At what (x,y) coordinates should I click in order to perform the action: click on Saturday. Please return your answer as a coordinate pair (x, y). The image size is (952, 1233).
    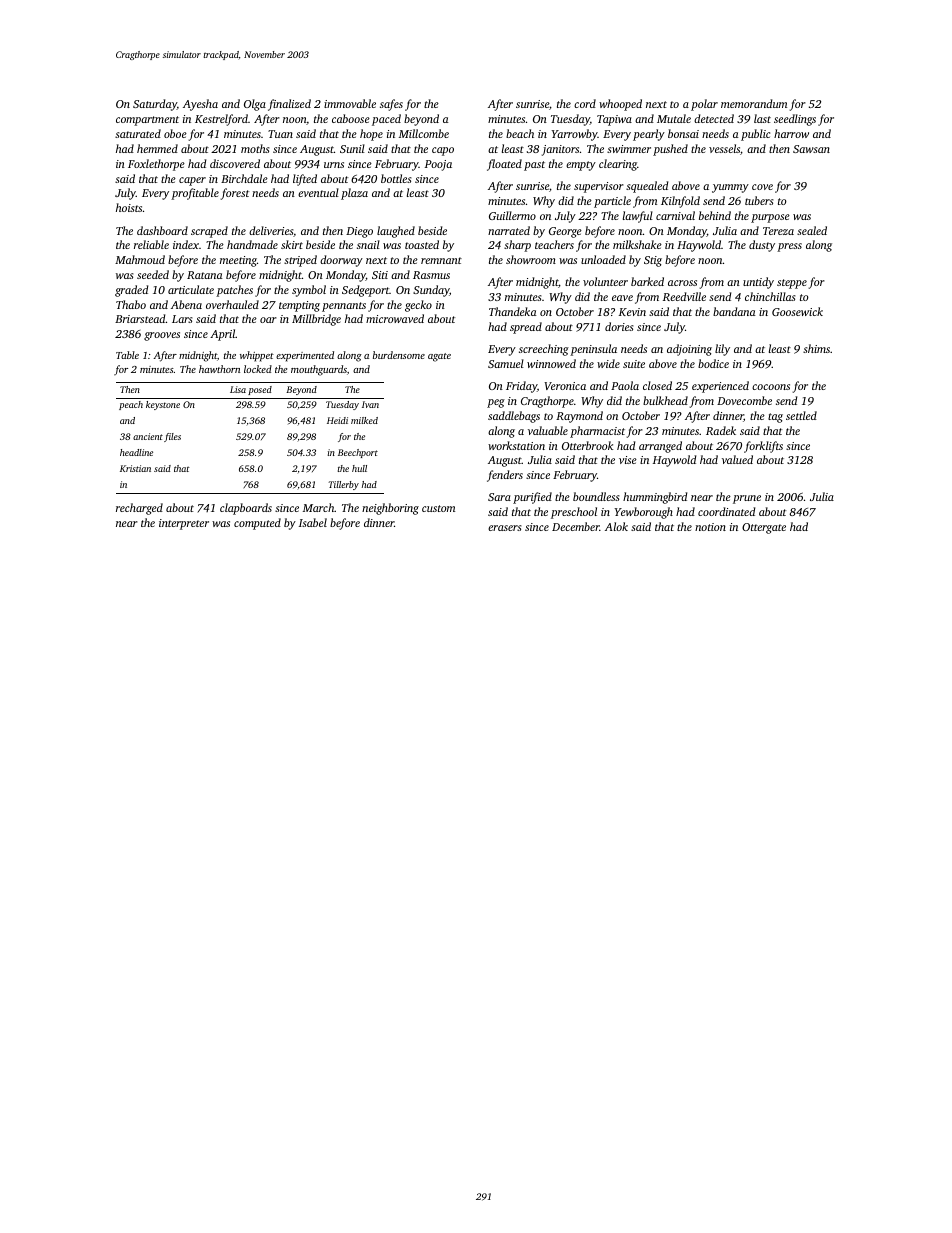
    Looking at the image, I should click on (155, 105).
